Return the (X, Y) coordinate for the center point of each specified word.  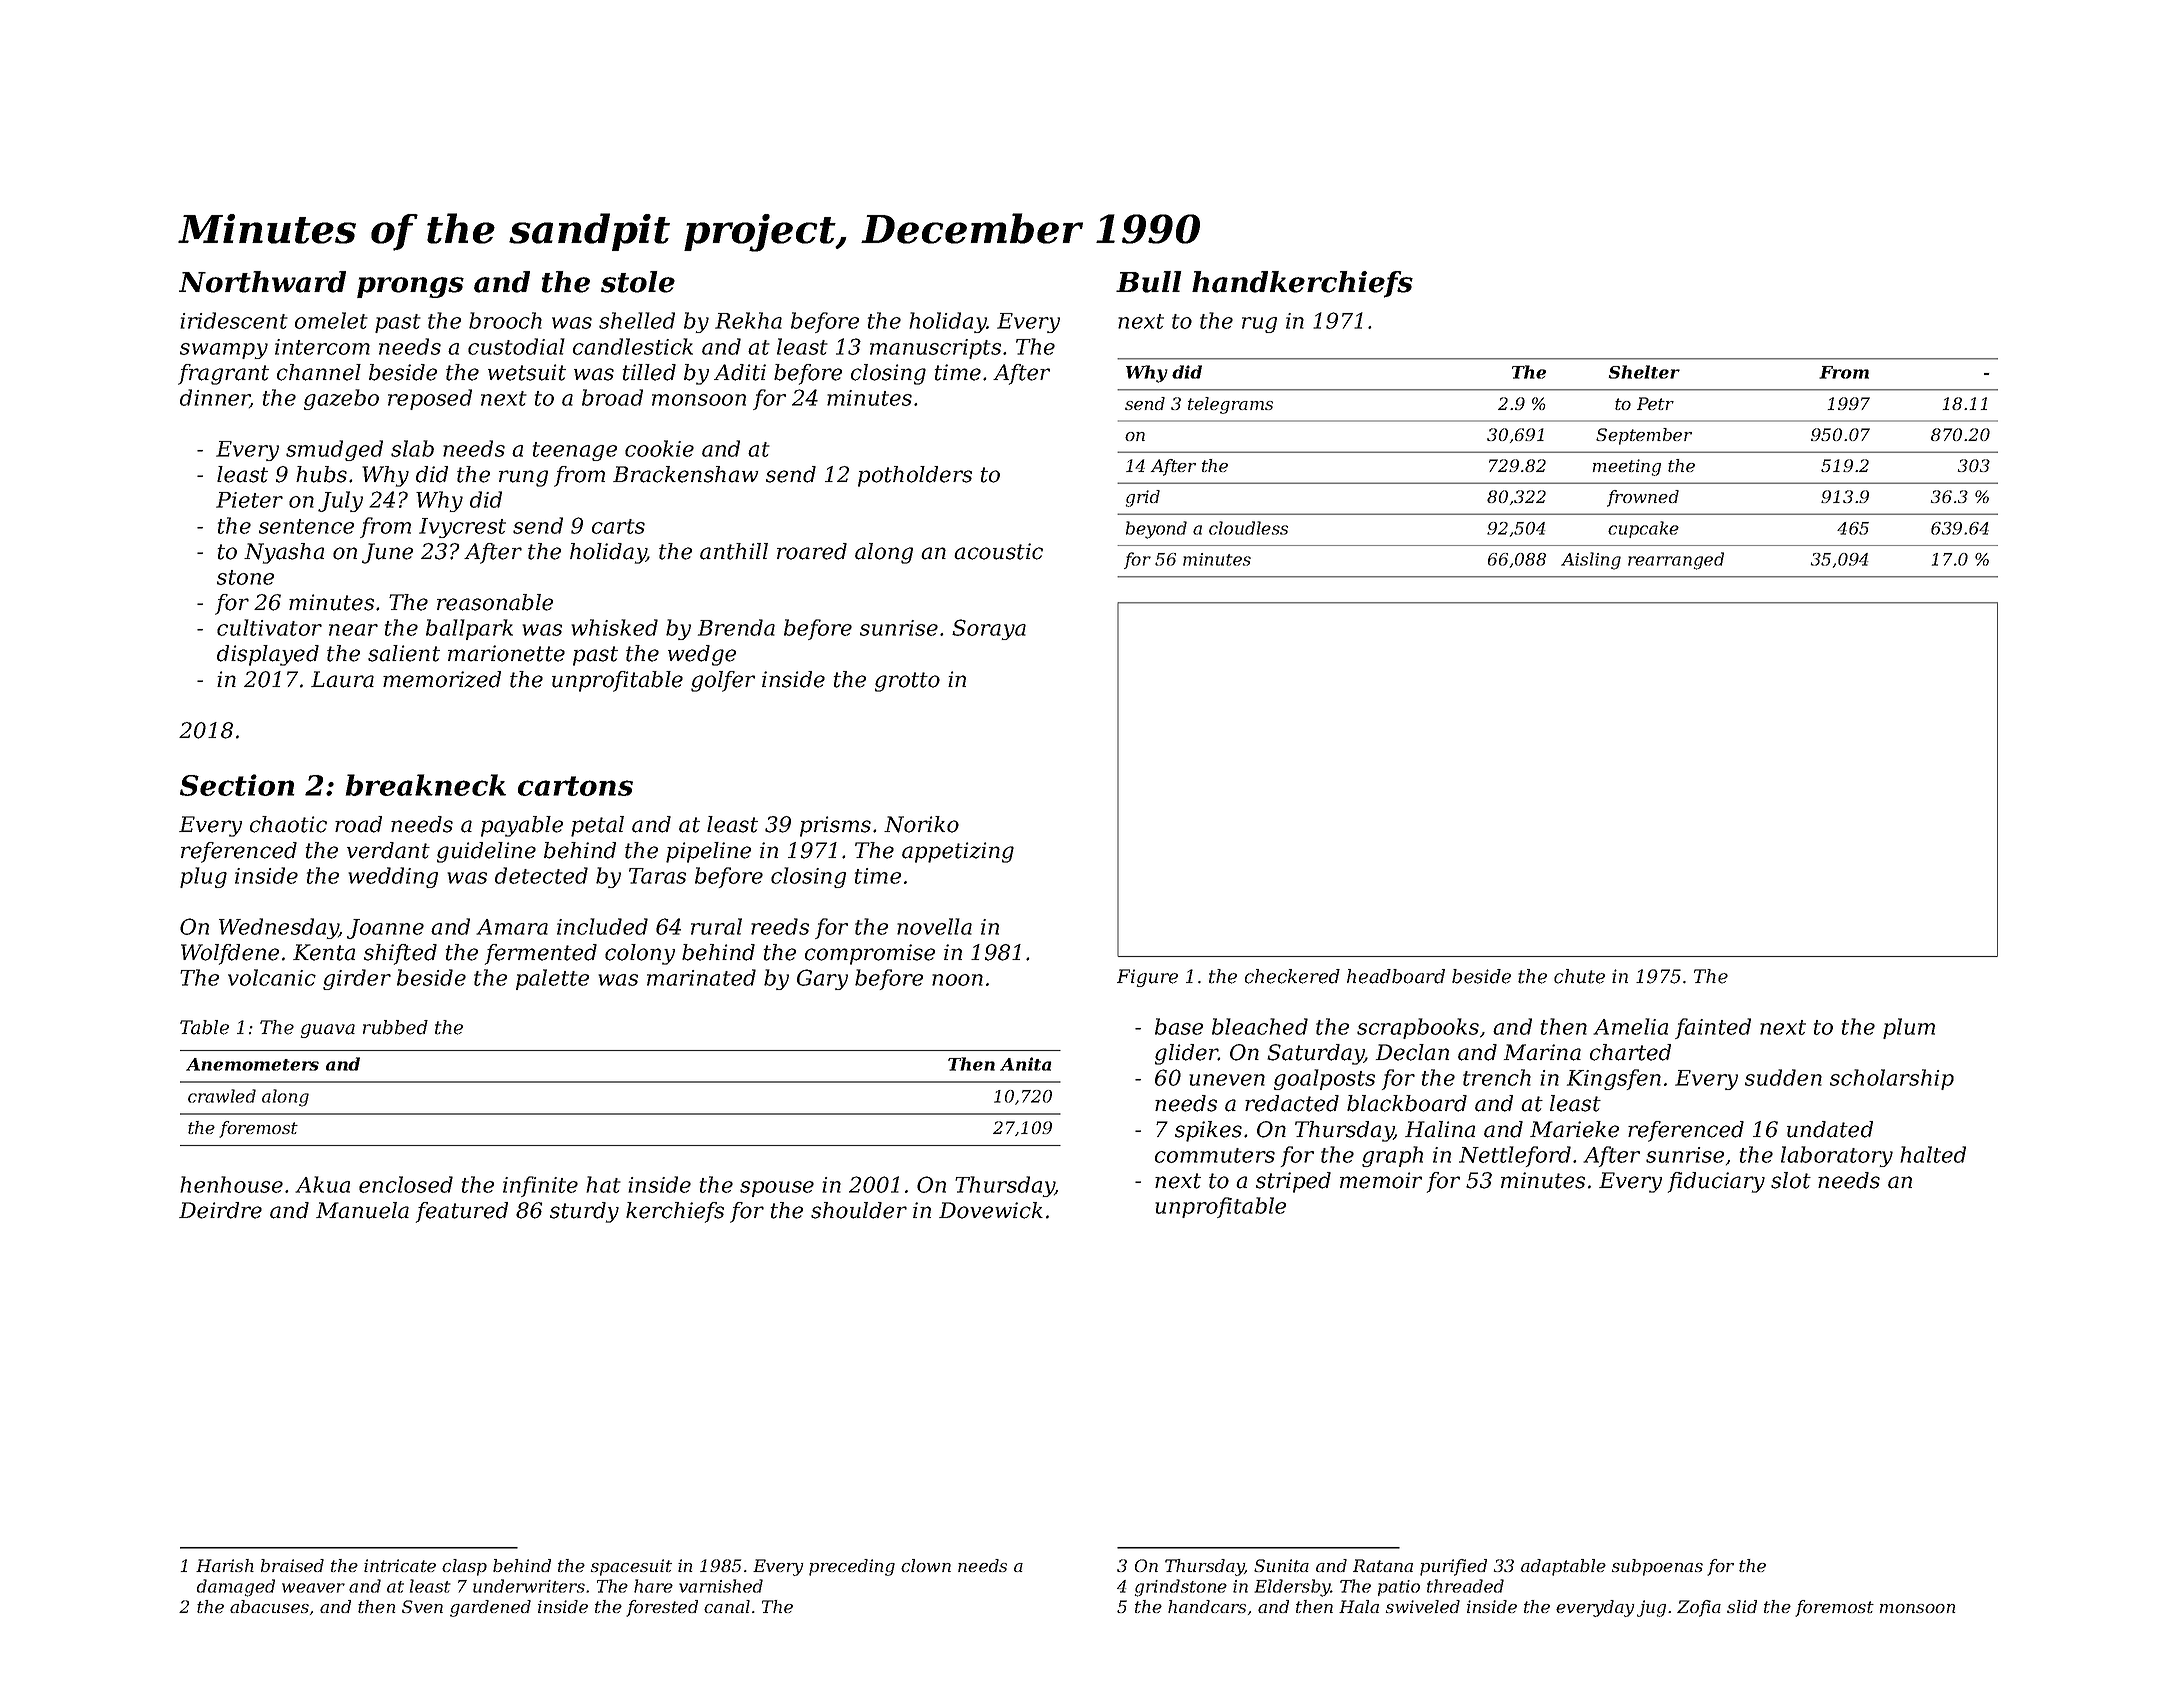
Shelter (1644, 372)
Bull (1149, 282)
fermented (541, 954)
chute (1579, 976)
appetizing (958, 852)
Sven (422, 1606)
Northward (262, 282)
